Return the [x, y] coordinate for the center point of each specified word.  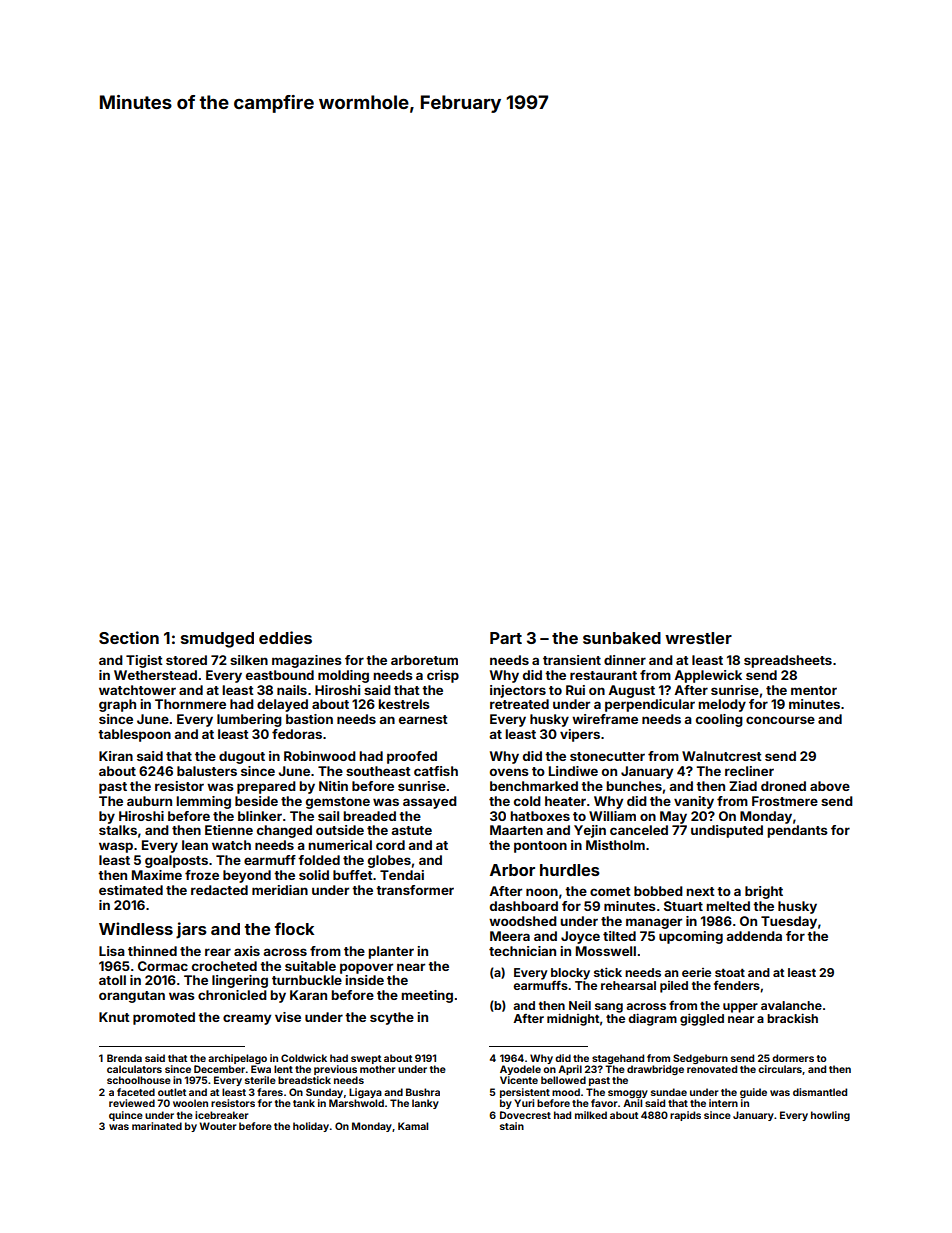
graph [117, 705]
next [700, 891]
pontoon [540, 847]
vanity [694, 802]
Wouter [217, 1126]
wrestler [698, 638]
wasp [116, 847]
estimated [131, 890]
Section [129, 637]
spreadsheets [788, 661]
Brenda [124, 1058]
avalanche [791, 1005]
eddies [285, 637]
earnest [423, 719]
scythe [392, 1018]
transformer [415, 890]
